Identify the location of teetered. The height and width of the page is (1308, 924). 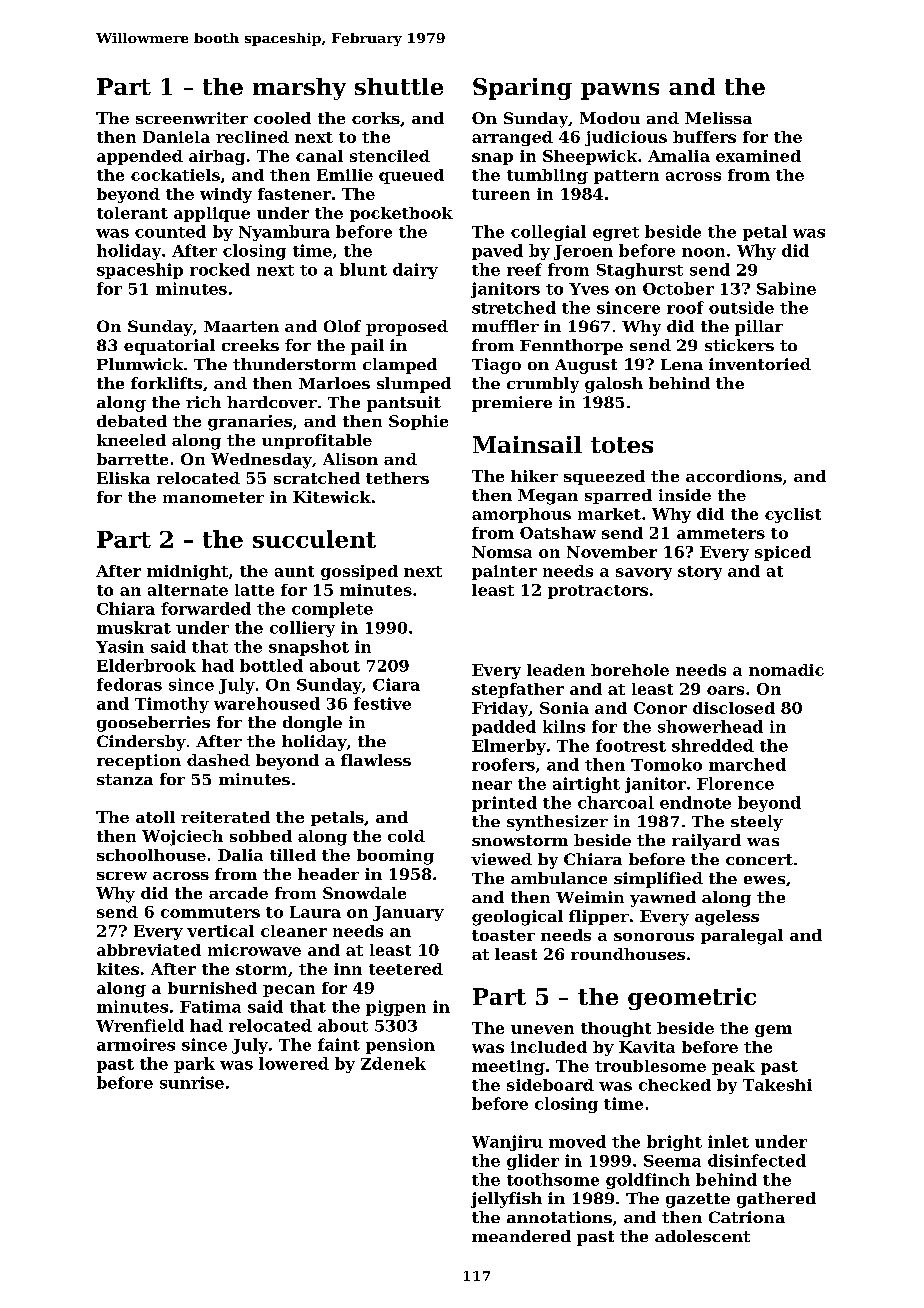
(406, 969).
